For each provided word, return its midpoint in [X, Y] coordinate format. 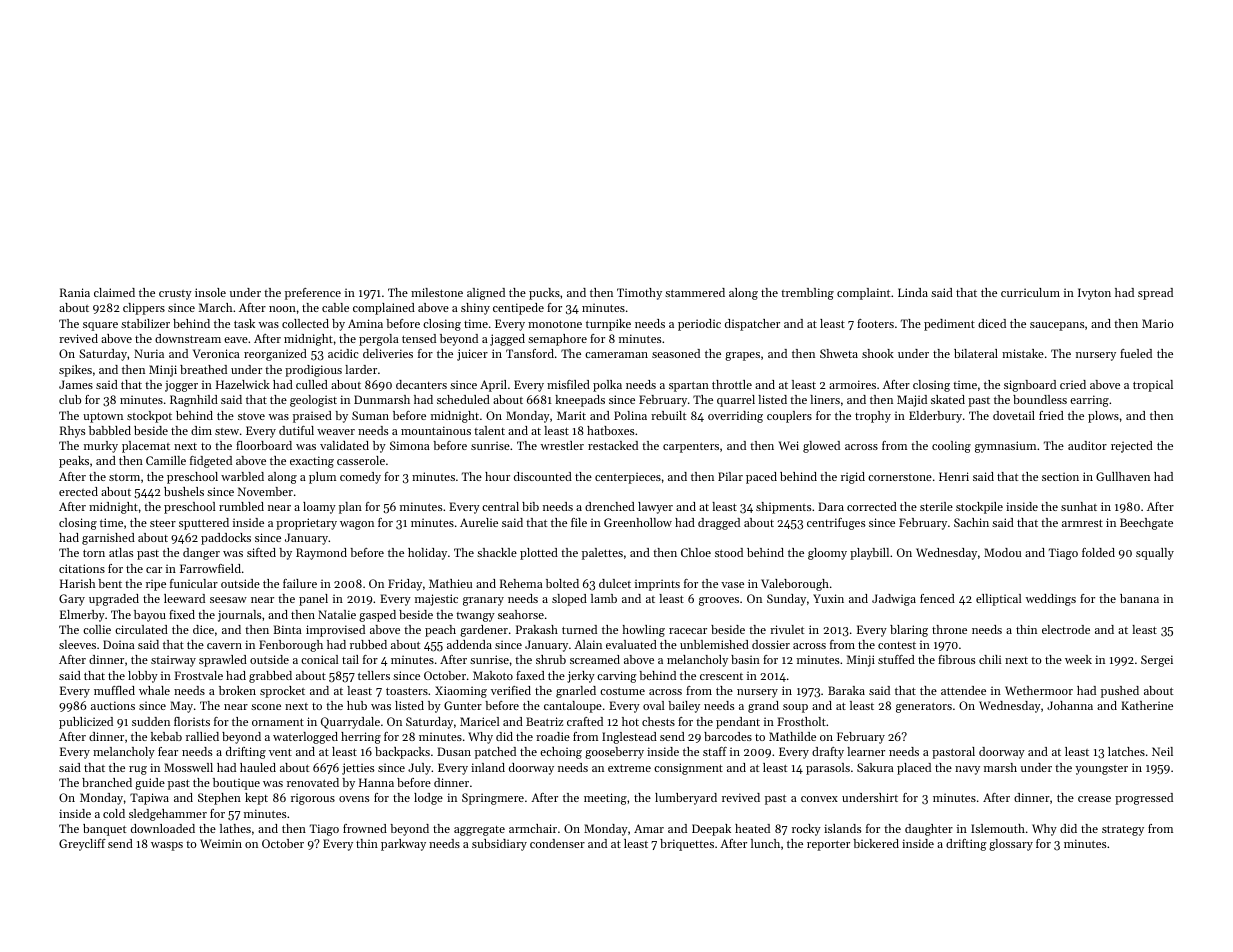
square [100, 326]
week [1078, 659]
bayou [150, 616]
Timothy [639, 294]
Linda [913, 292]
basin [745, 659]
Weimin [221, 843]
